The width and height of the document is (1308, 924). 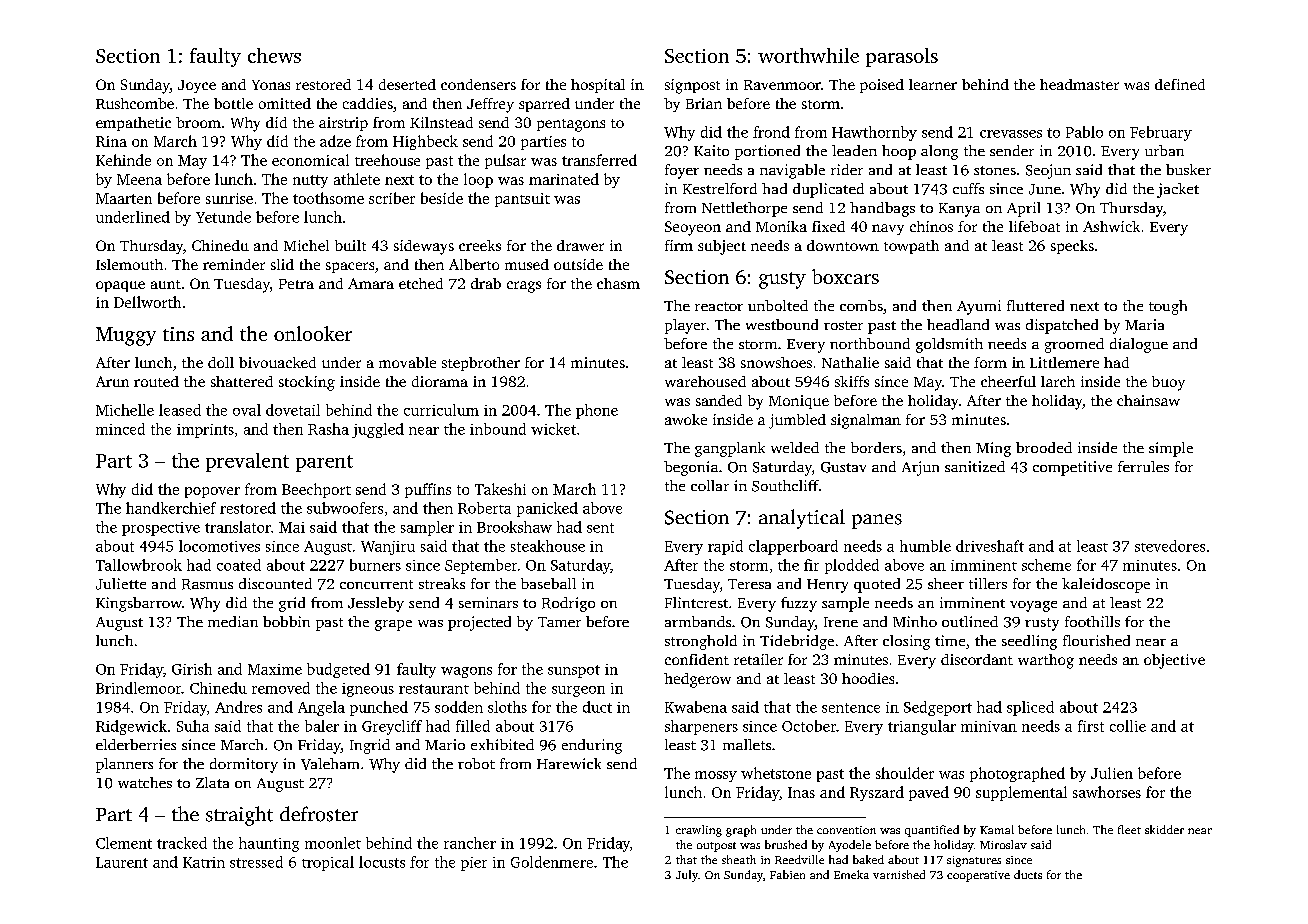 What do you see at coordinates (939, 152) in the document?
I see `along` at bounding box center [939, 152].
